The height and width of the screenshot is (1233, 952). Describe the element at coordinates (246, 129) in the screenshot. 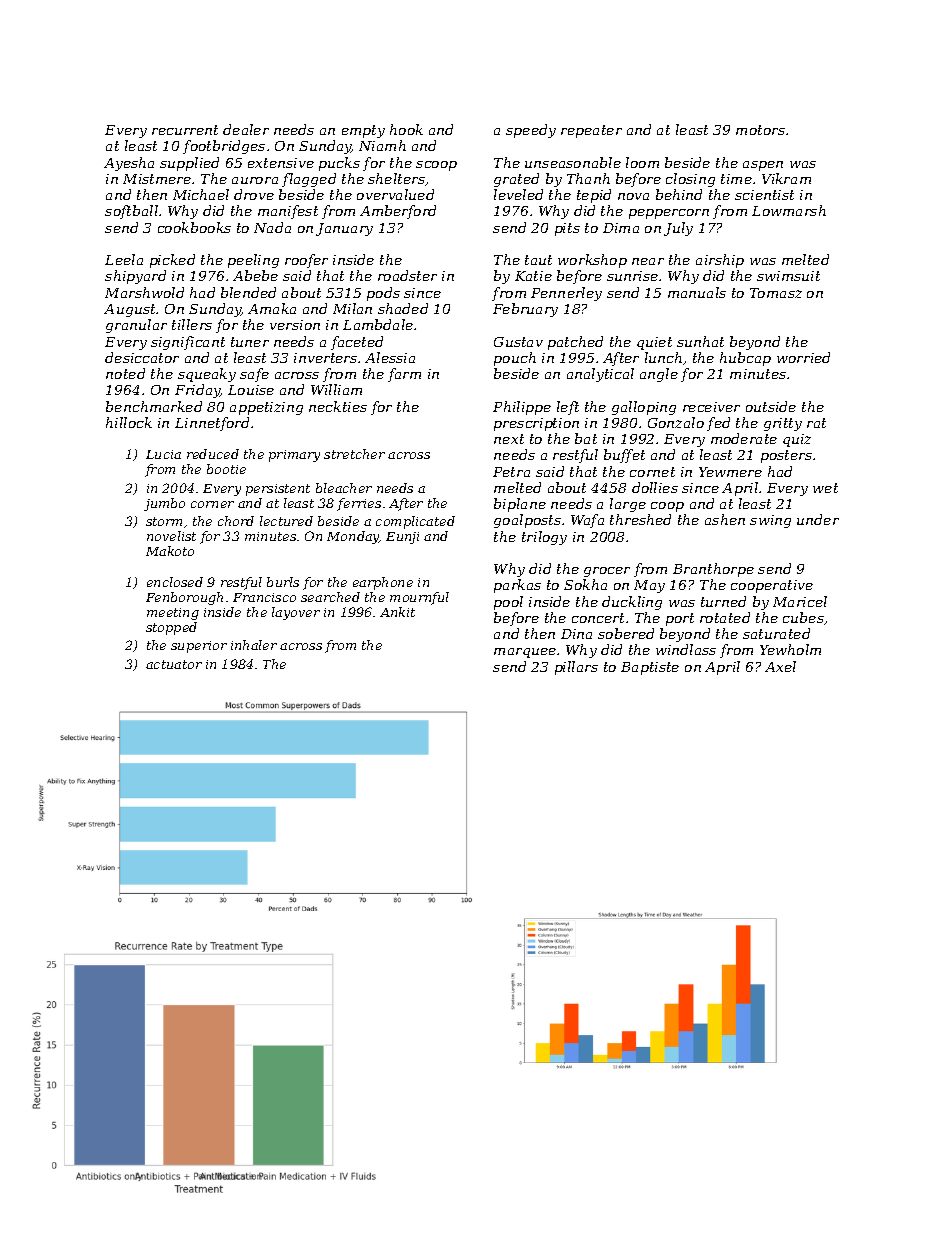

I see `dealer` at that location.
